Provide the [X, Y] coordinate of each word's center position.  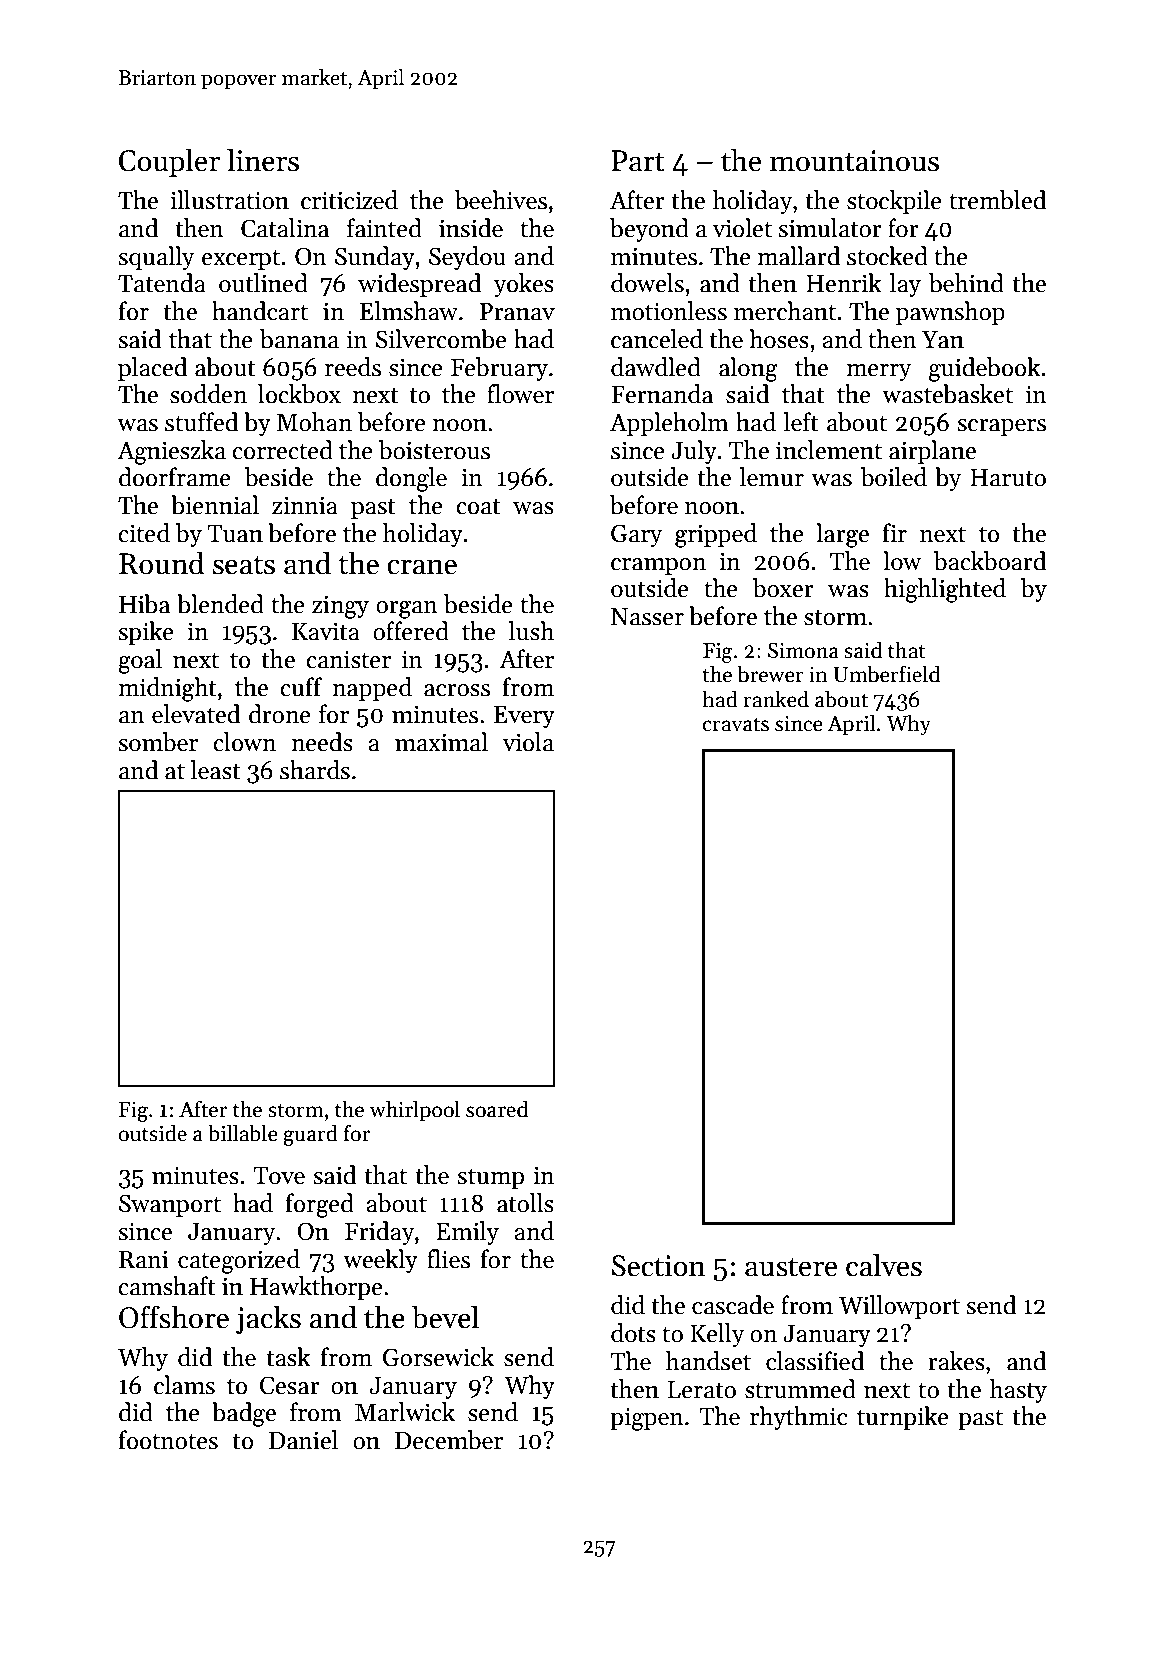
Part [638, 161]
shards [315, 770]
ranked [776, 699]
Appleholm [669, 424]
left [801, 422]
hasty [1018, 1391]
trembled [997, 200]
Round [162, 563]
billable [243, 1133]
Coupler [169, 162]
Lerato [702, 1390]
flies [448, 1259]
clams [184, 1385]
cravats [736, 724]
